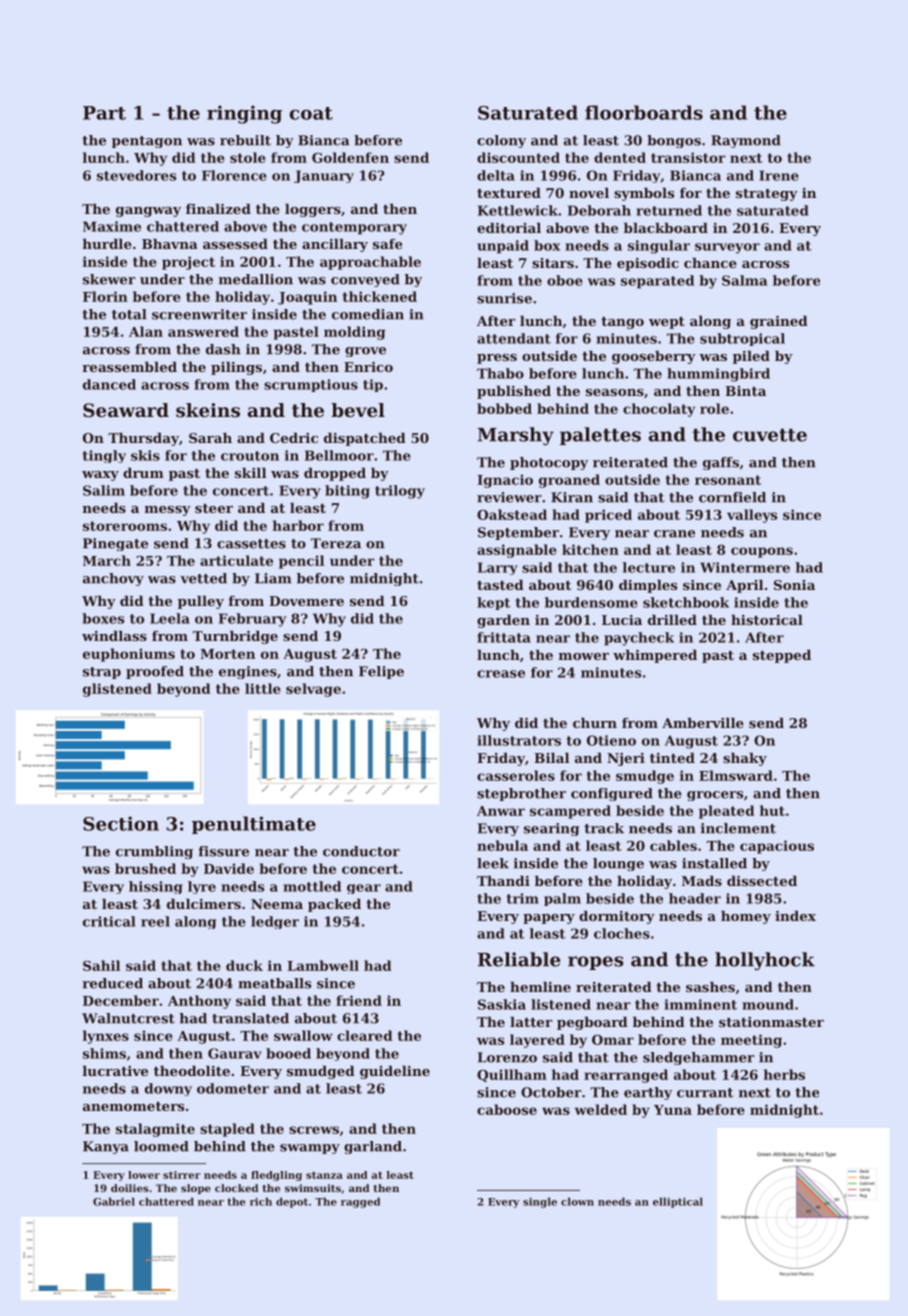  What do you see at coordinates (311, 113) in the document?
I see `coat` at bounding box center [311, 113].
